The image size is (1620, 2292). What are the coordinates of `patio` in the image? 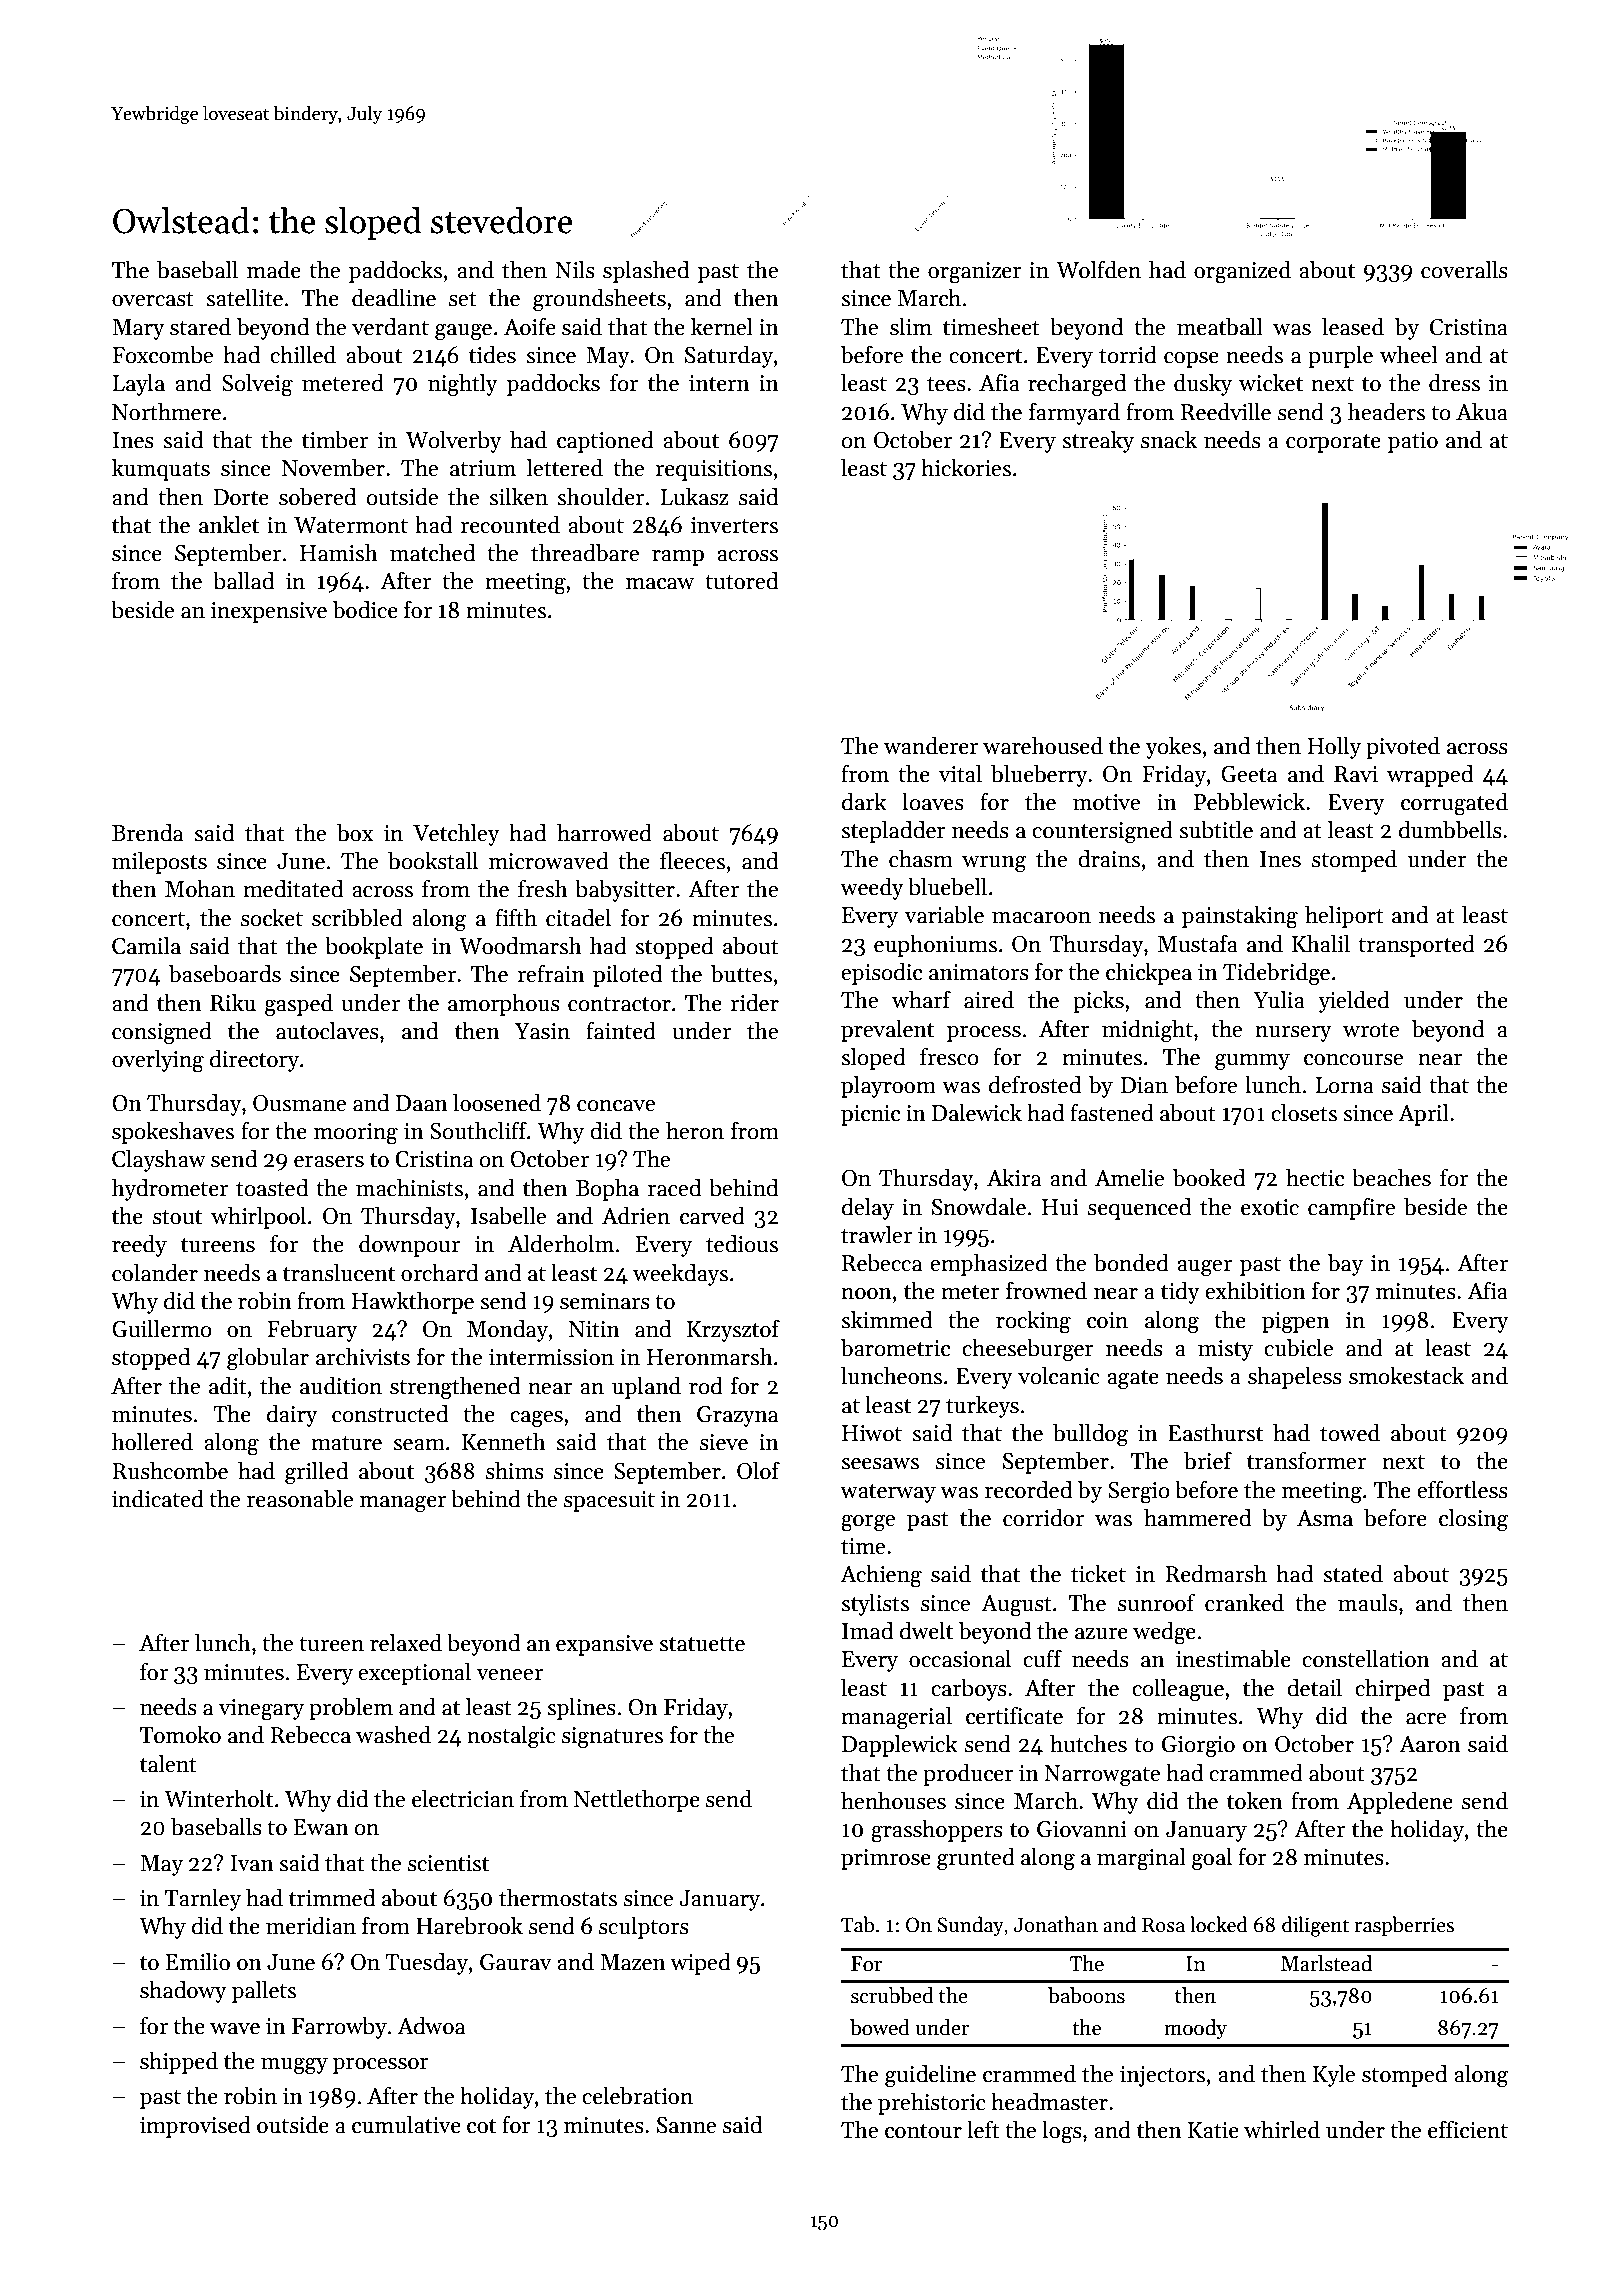 It's located at (1413, 442).
